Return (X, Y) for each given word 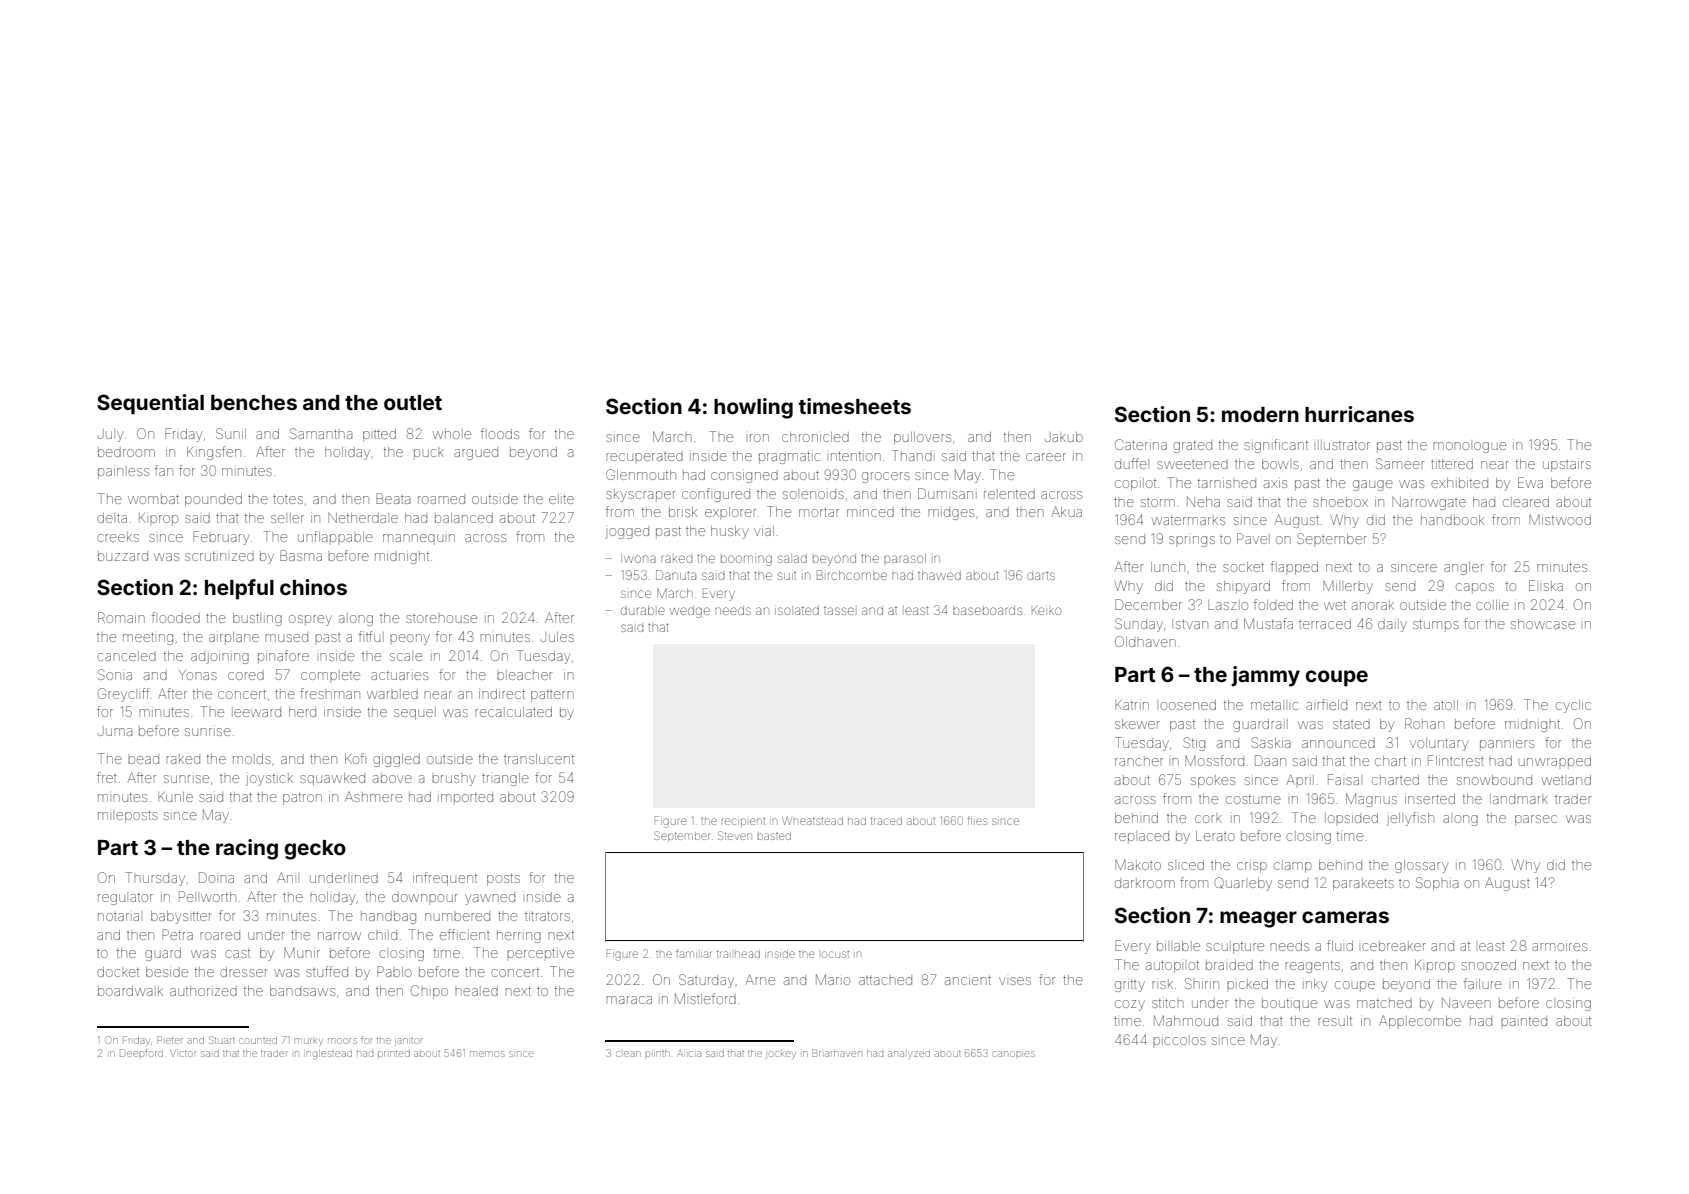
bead (143, 760)
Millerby (1348, 587)
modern (1260, 414)
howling (753, 408)
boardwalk (130, 991)
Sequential (150, 404)
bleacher (524, 675)
